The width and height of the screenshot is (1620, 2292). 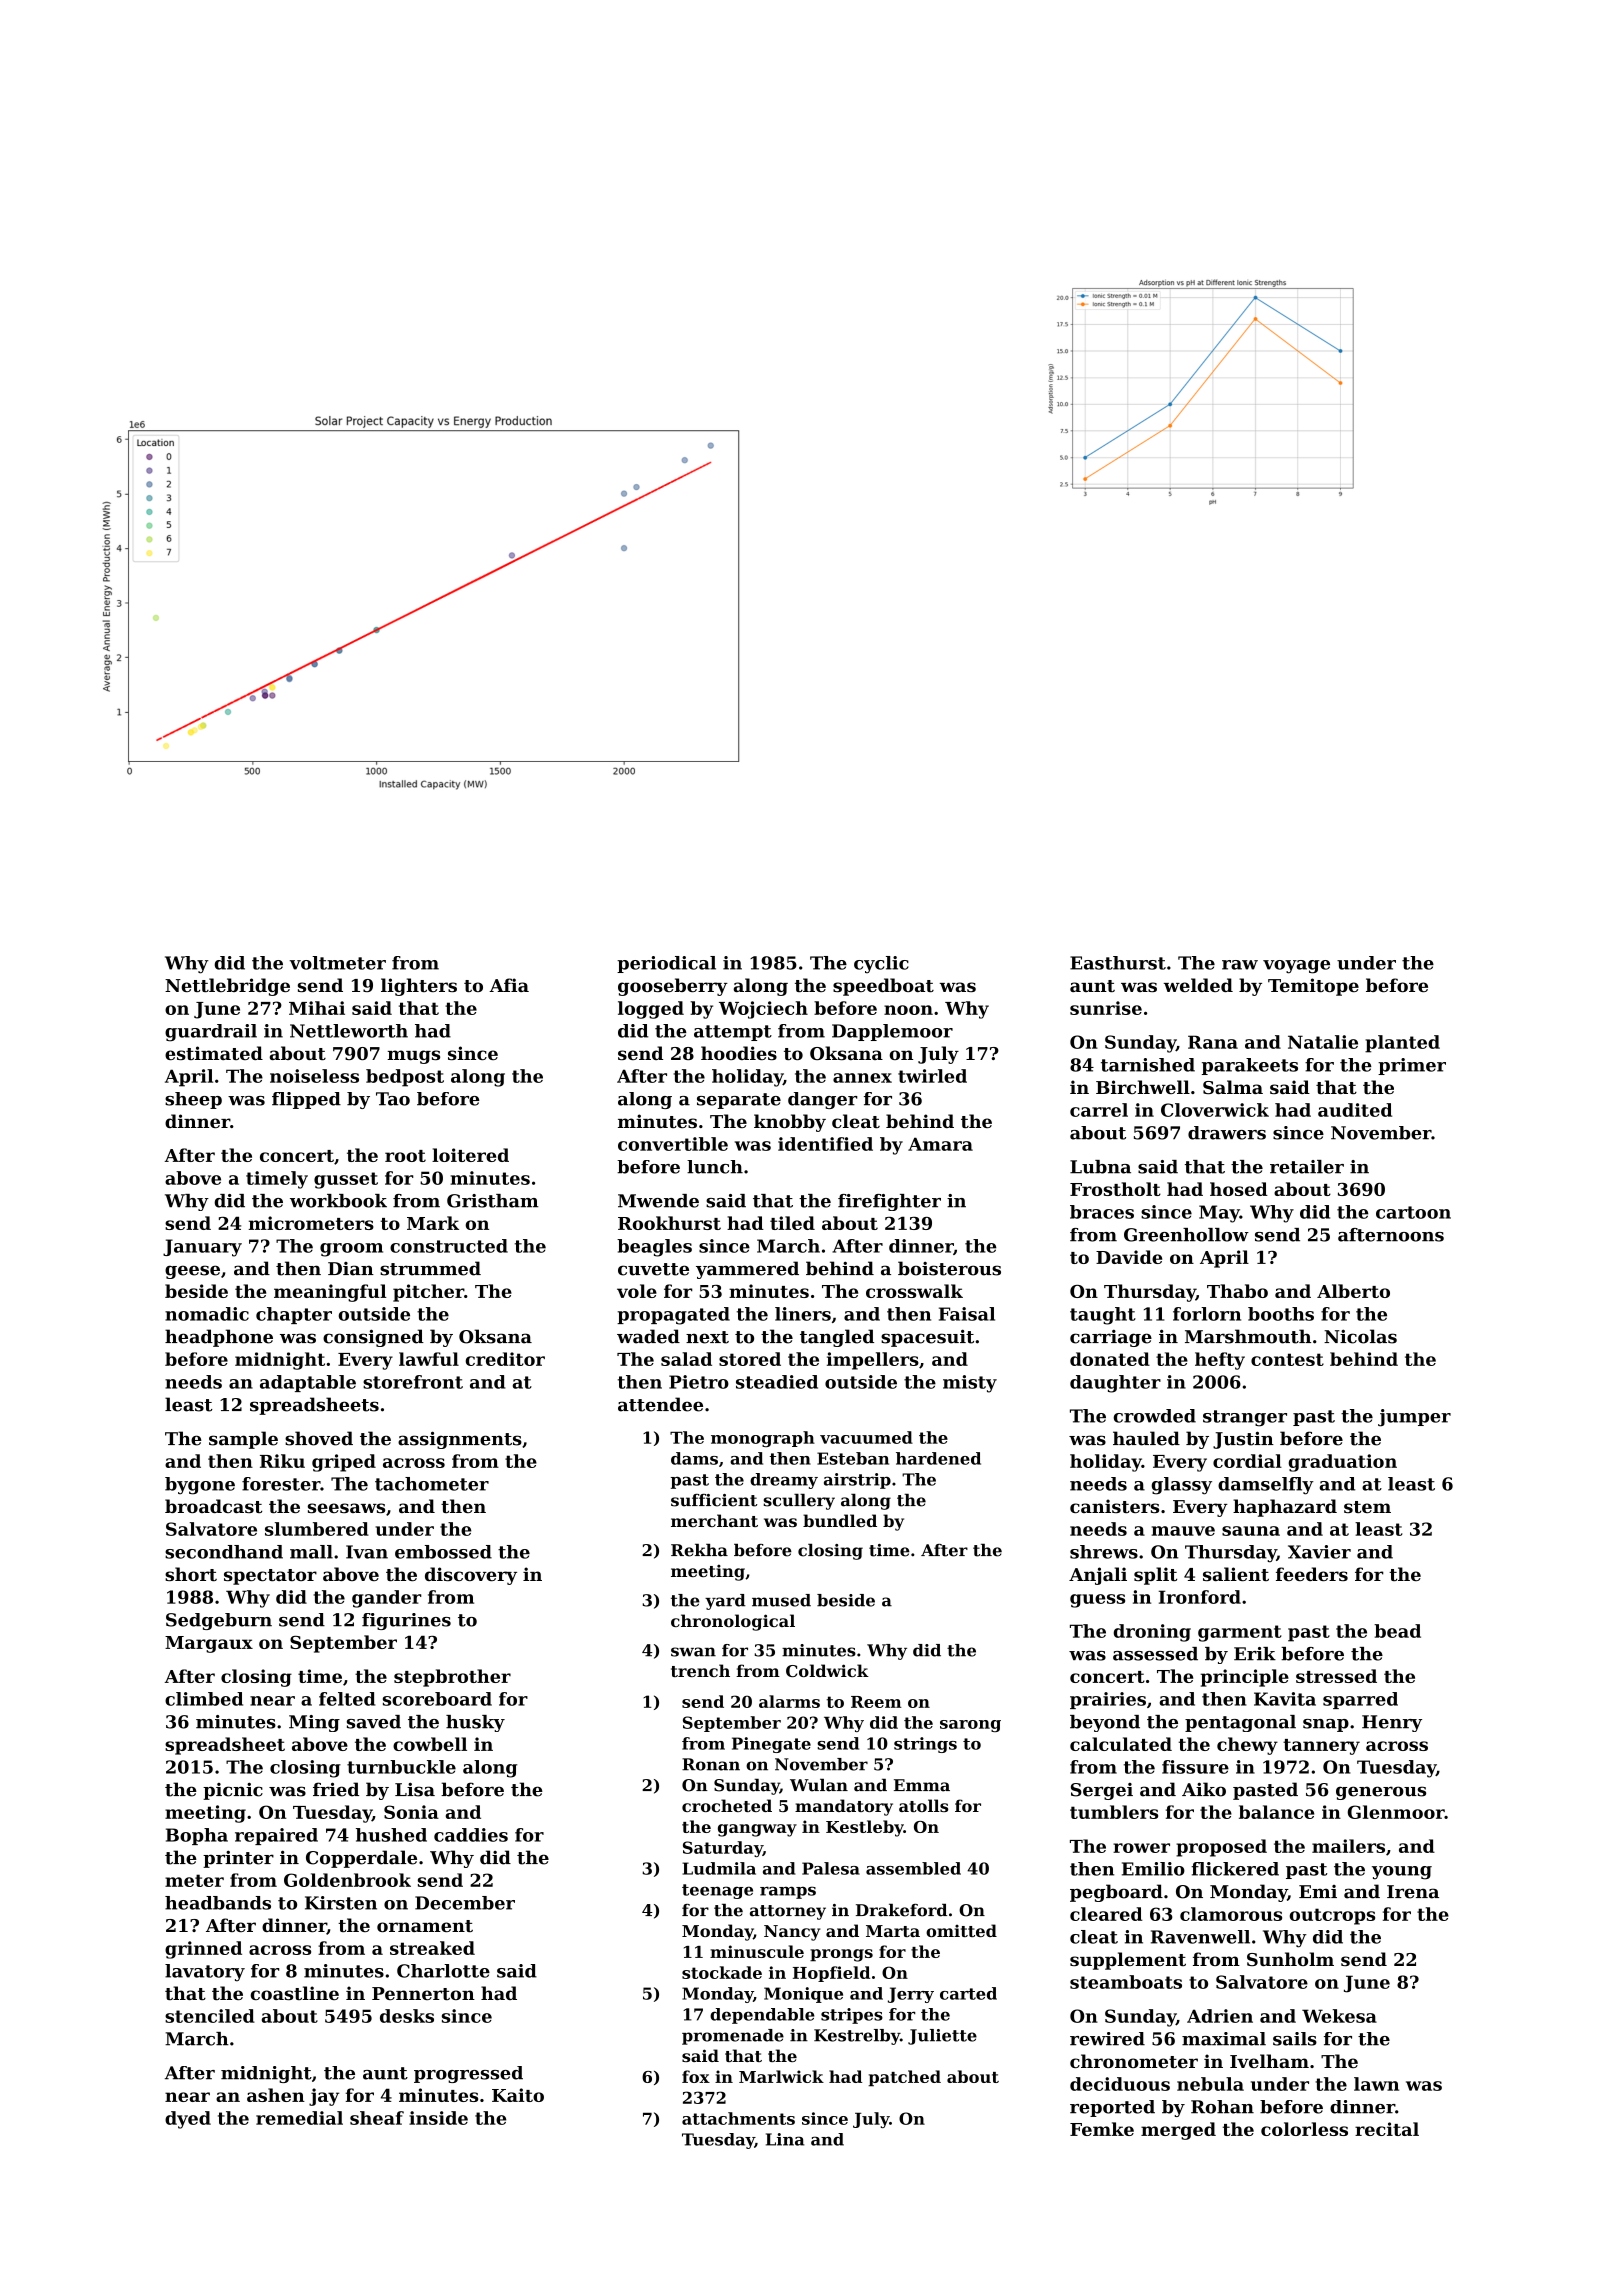 I want to click on Wulan, so click(x=819, y=1785).
